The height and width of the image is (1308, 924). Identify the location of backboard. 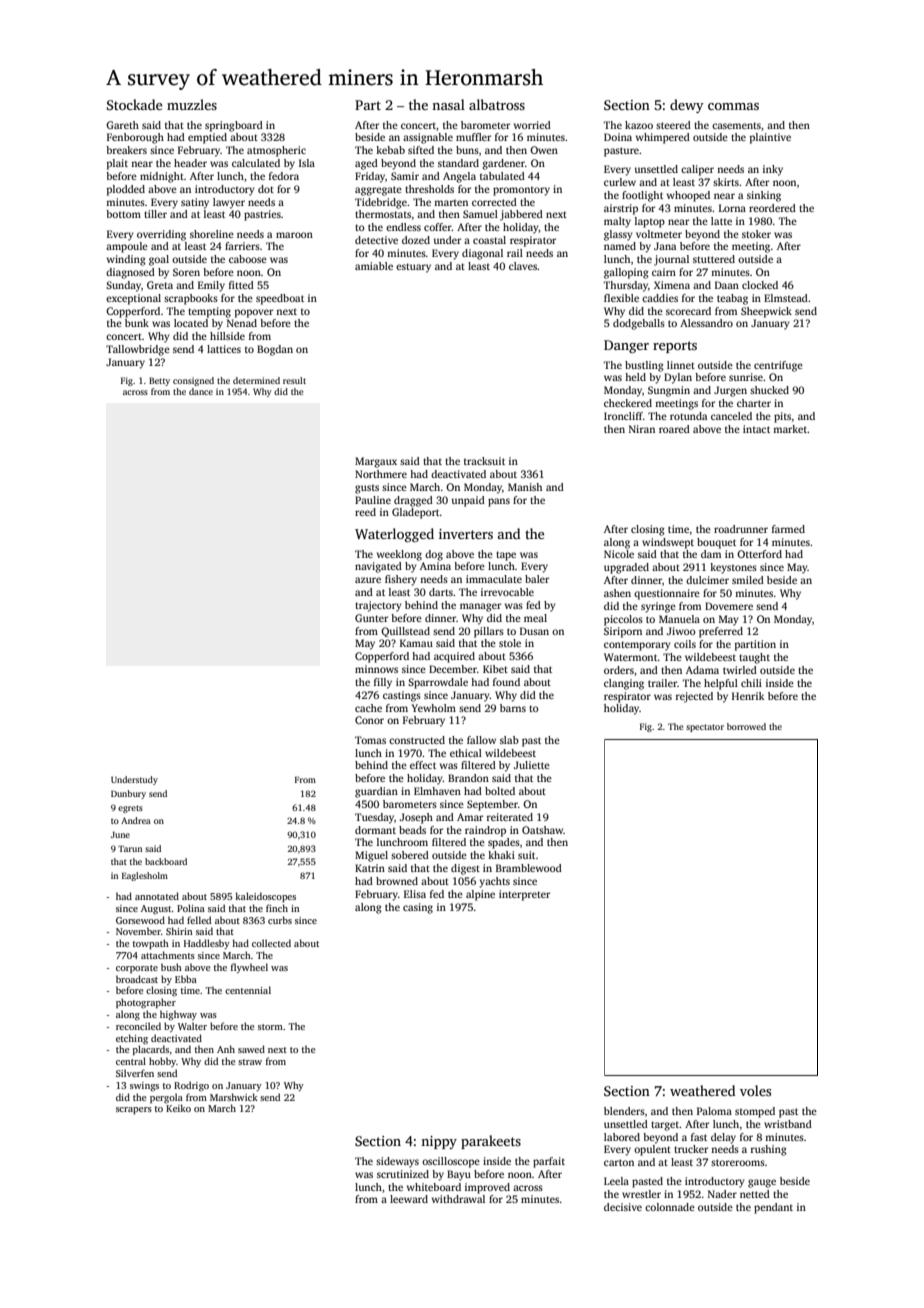
(166, 861).
